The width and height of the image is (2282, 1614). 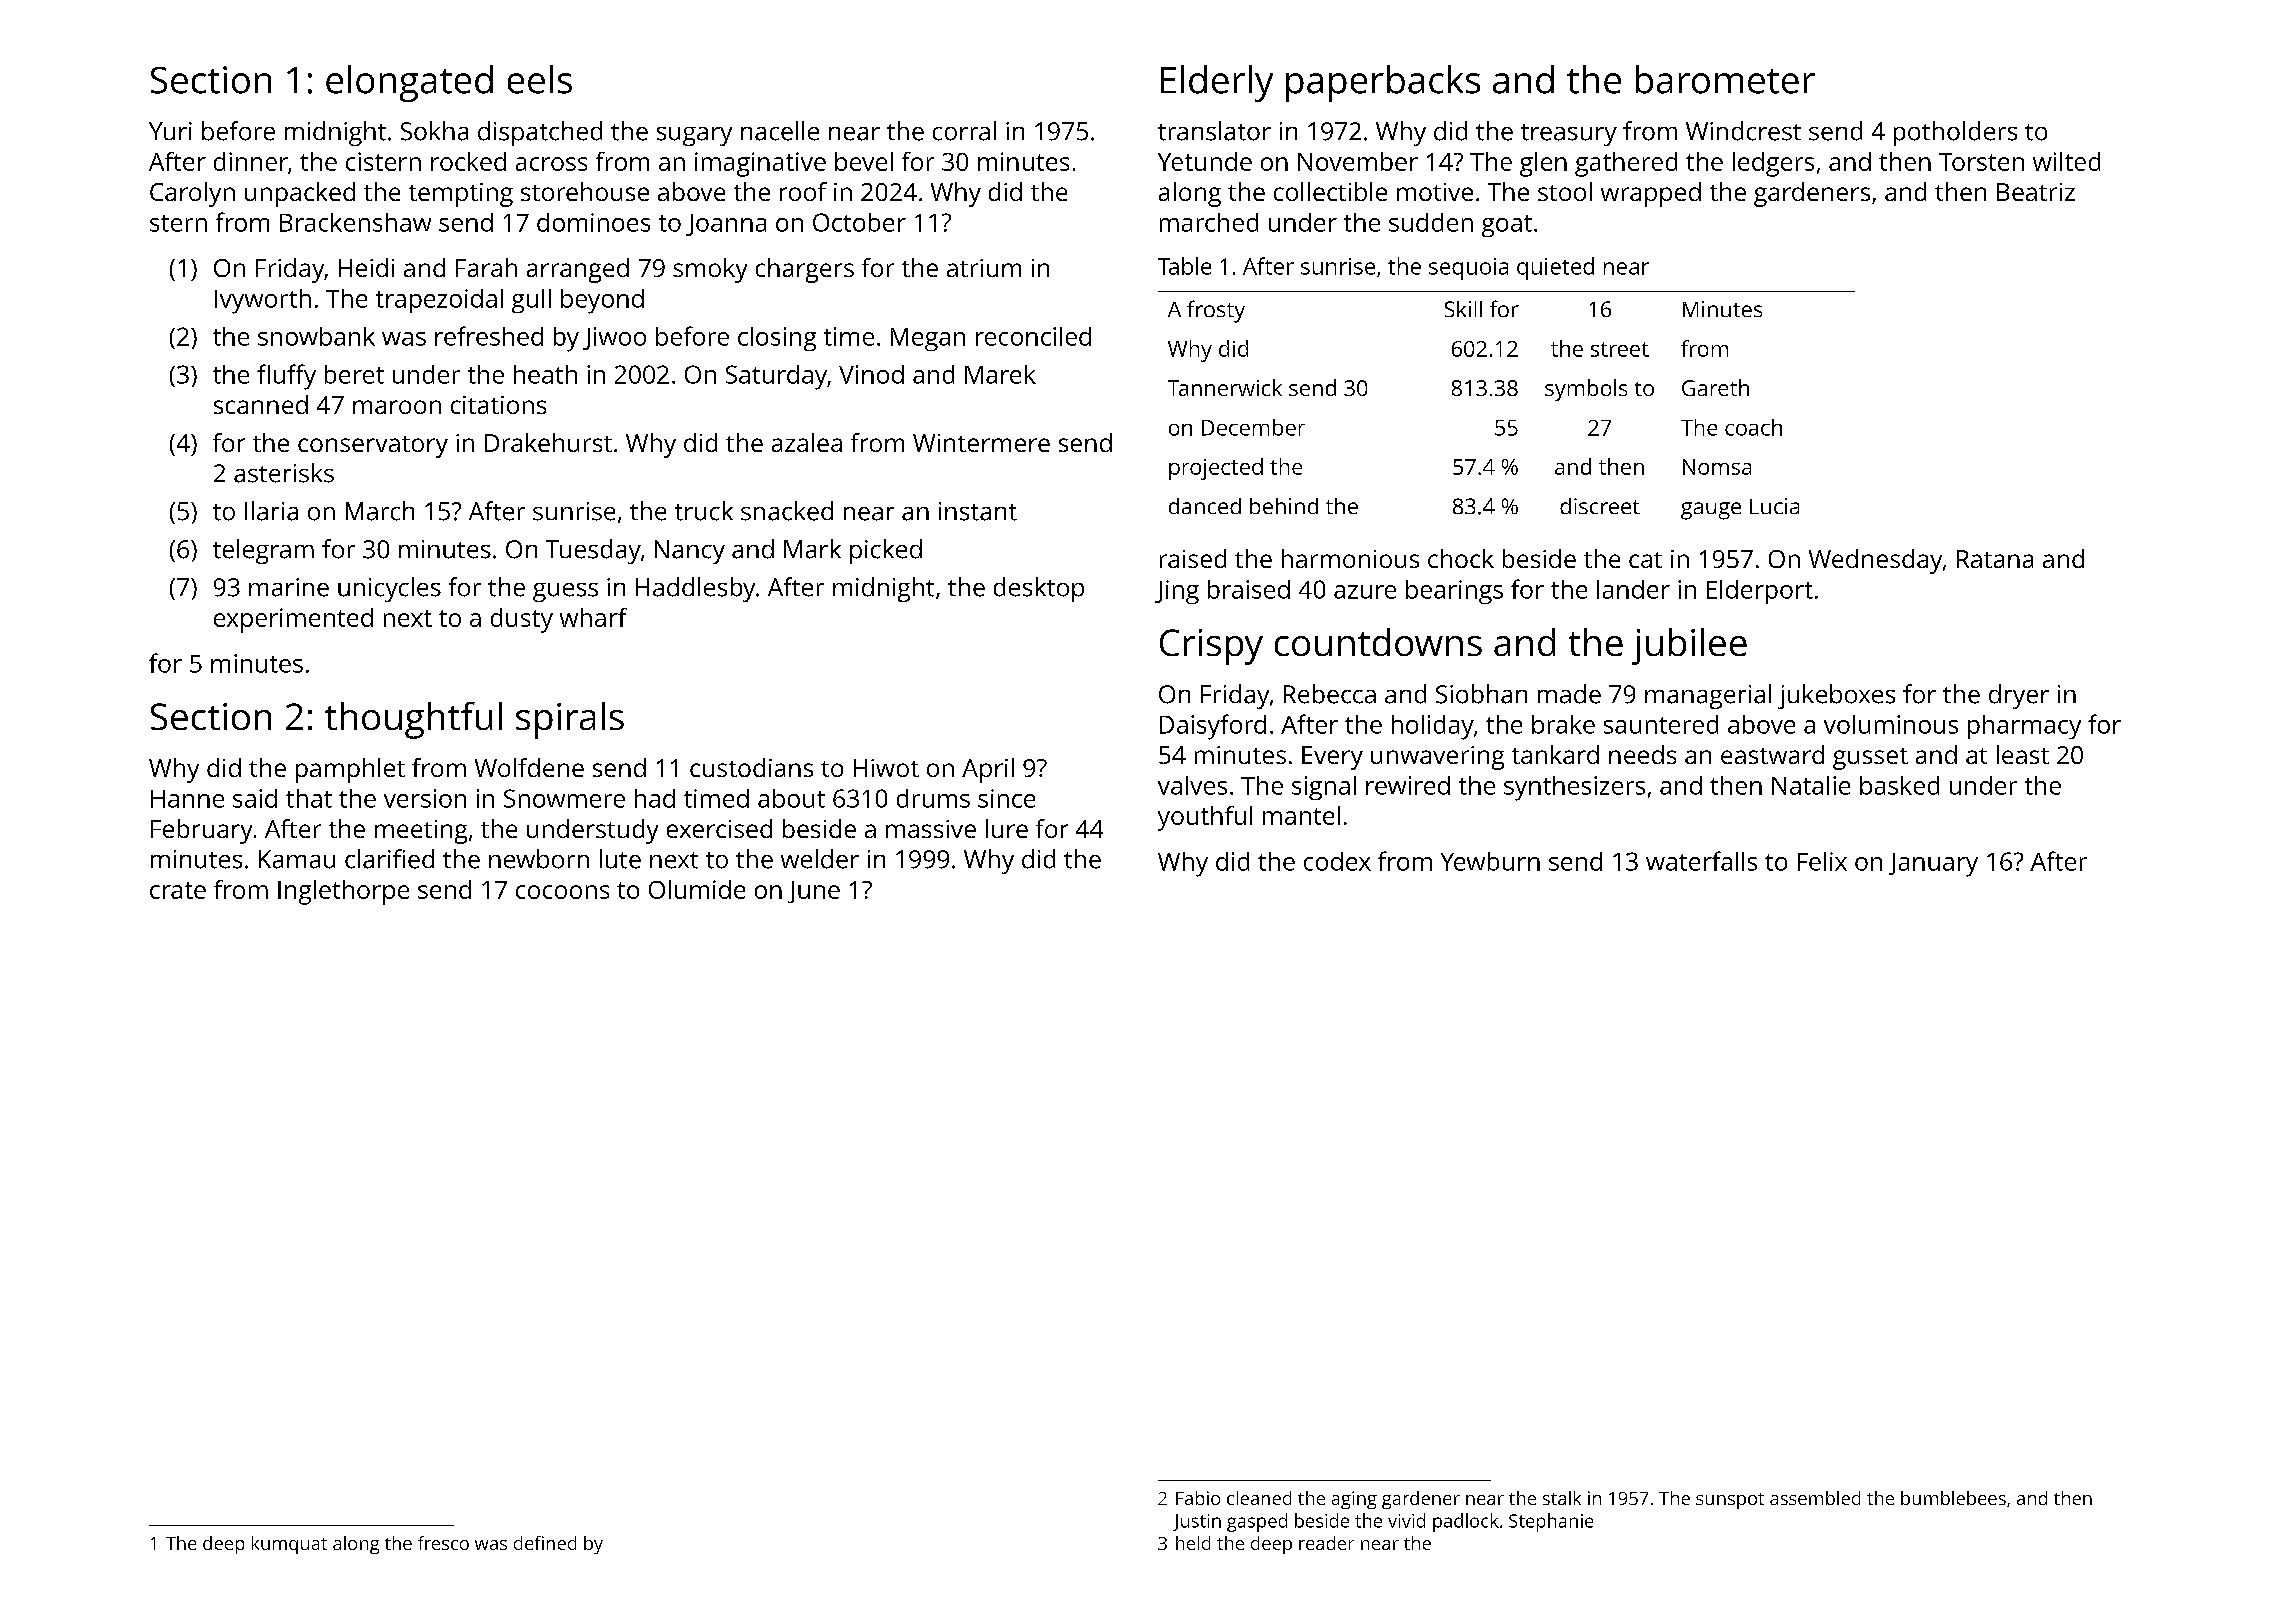 What do you see at coordinates (697, 889) in the image?
I see `Olumide` at bounding box center [697, 889].
